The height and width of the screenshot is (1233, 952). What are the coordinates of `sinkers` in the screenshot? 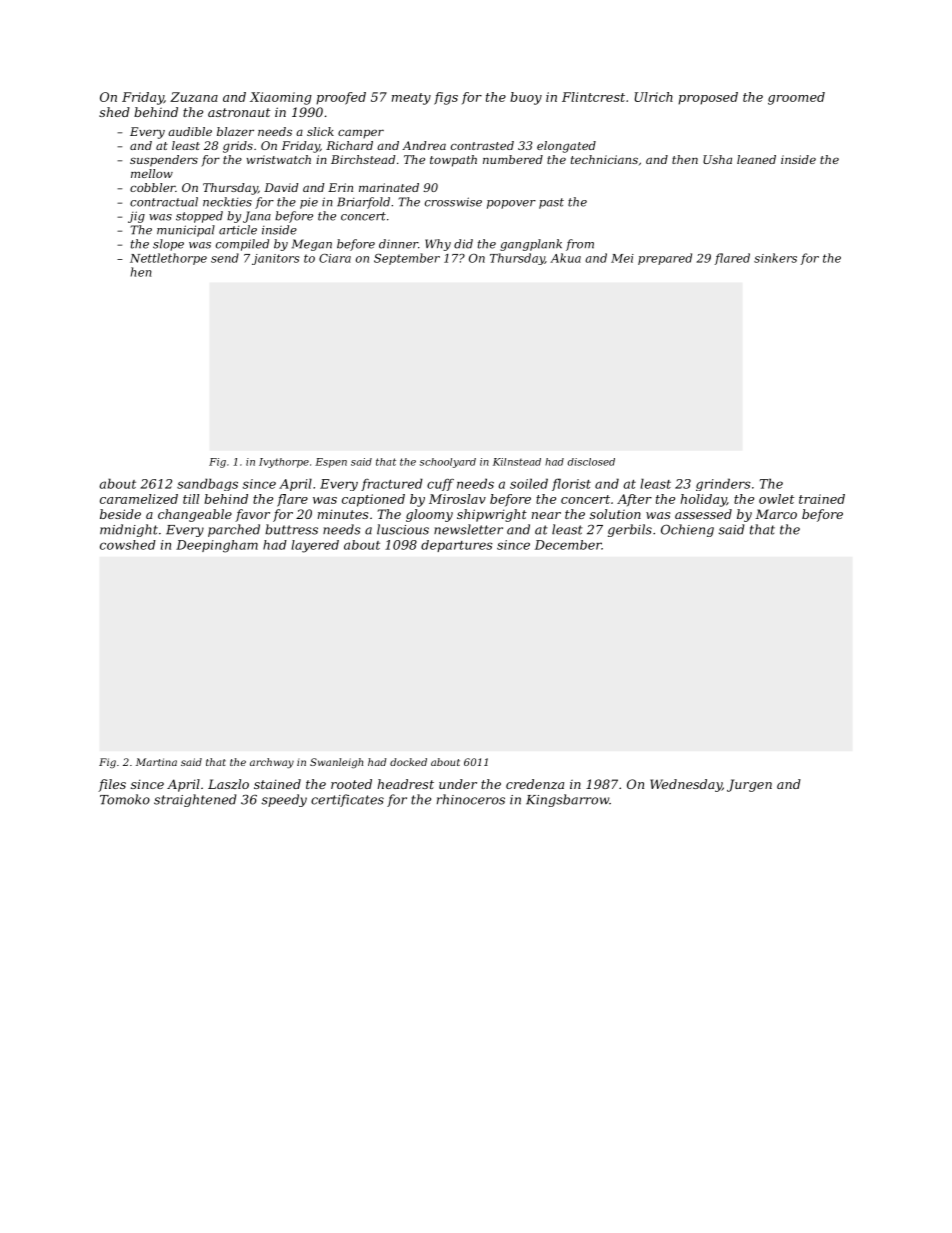 It's located at (775, 258).
